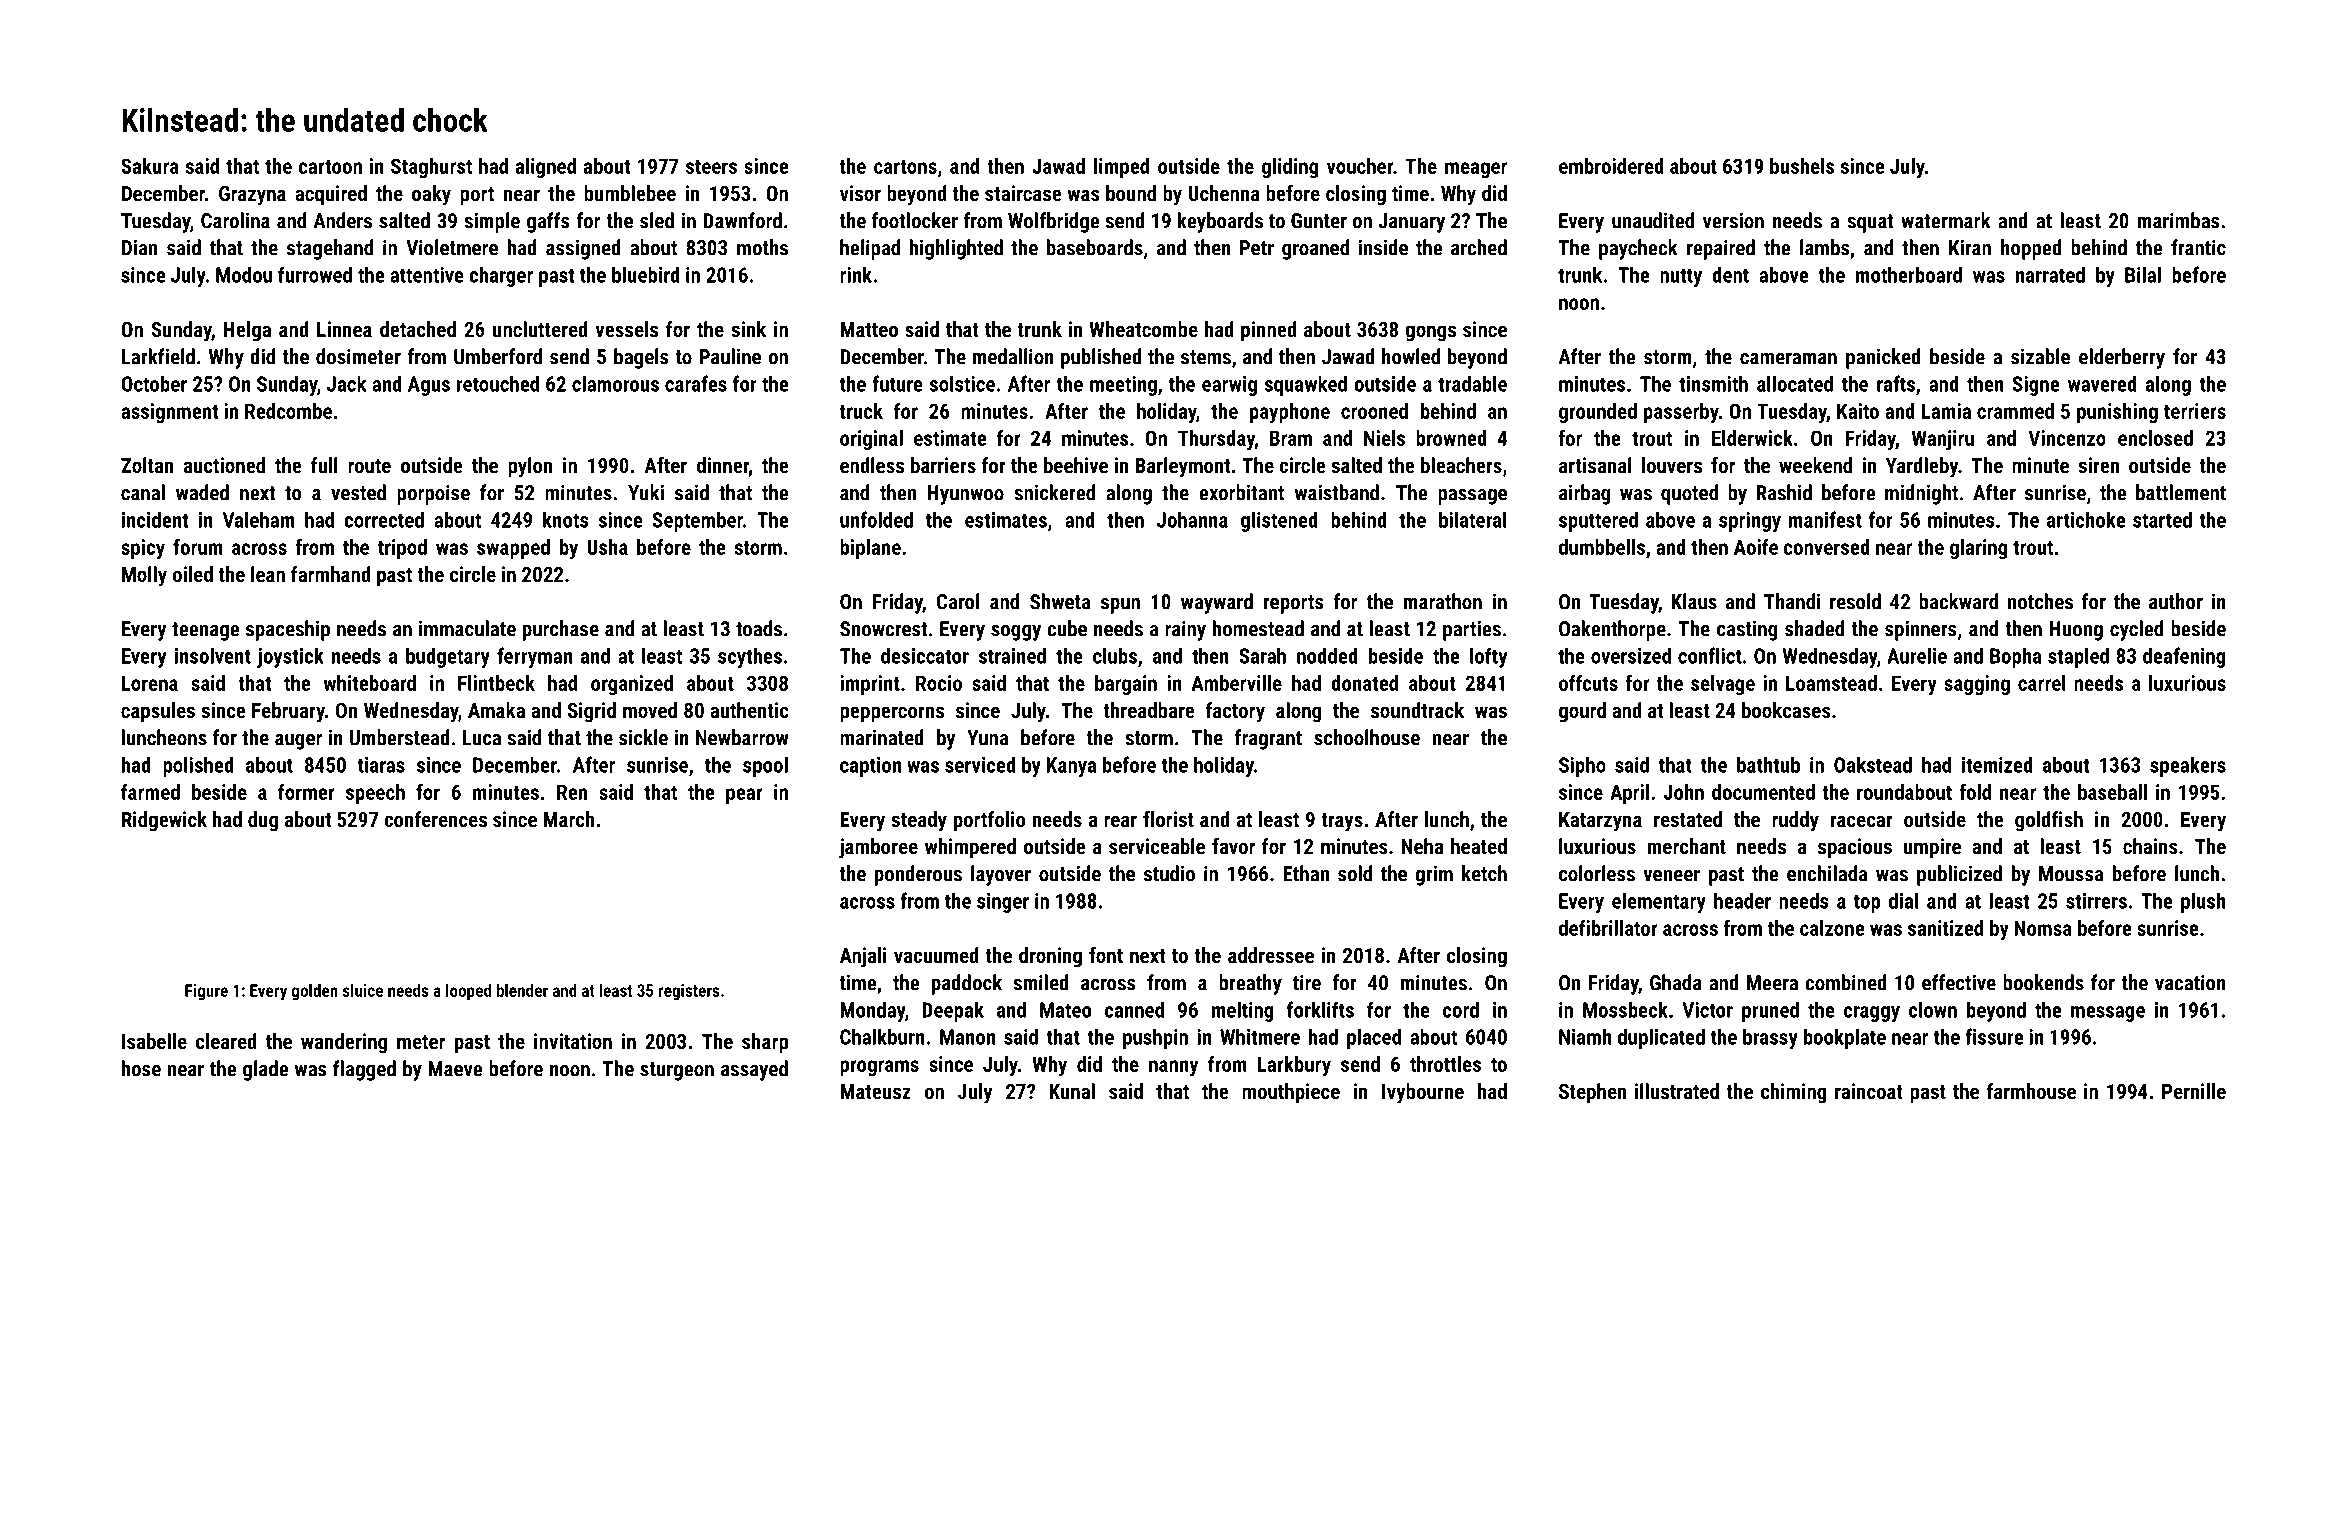 Image resolution: width=2347 pixels, height=1519 pixels. What do you see at coordinates (1802, 166) in the screenshot?
I see `bushels` at bounding box center [1802, 166].
